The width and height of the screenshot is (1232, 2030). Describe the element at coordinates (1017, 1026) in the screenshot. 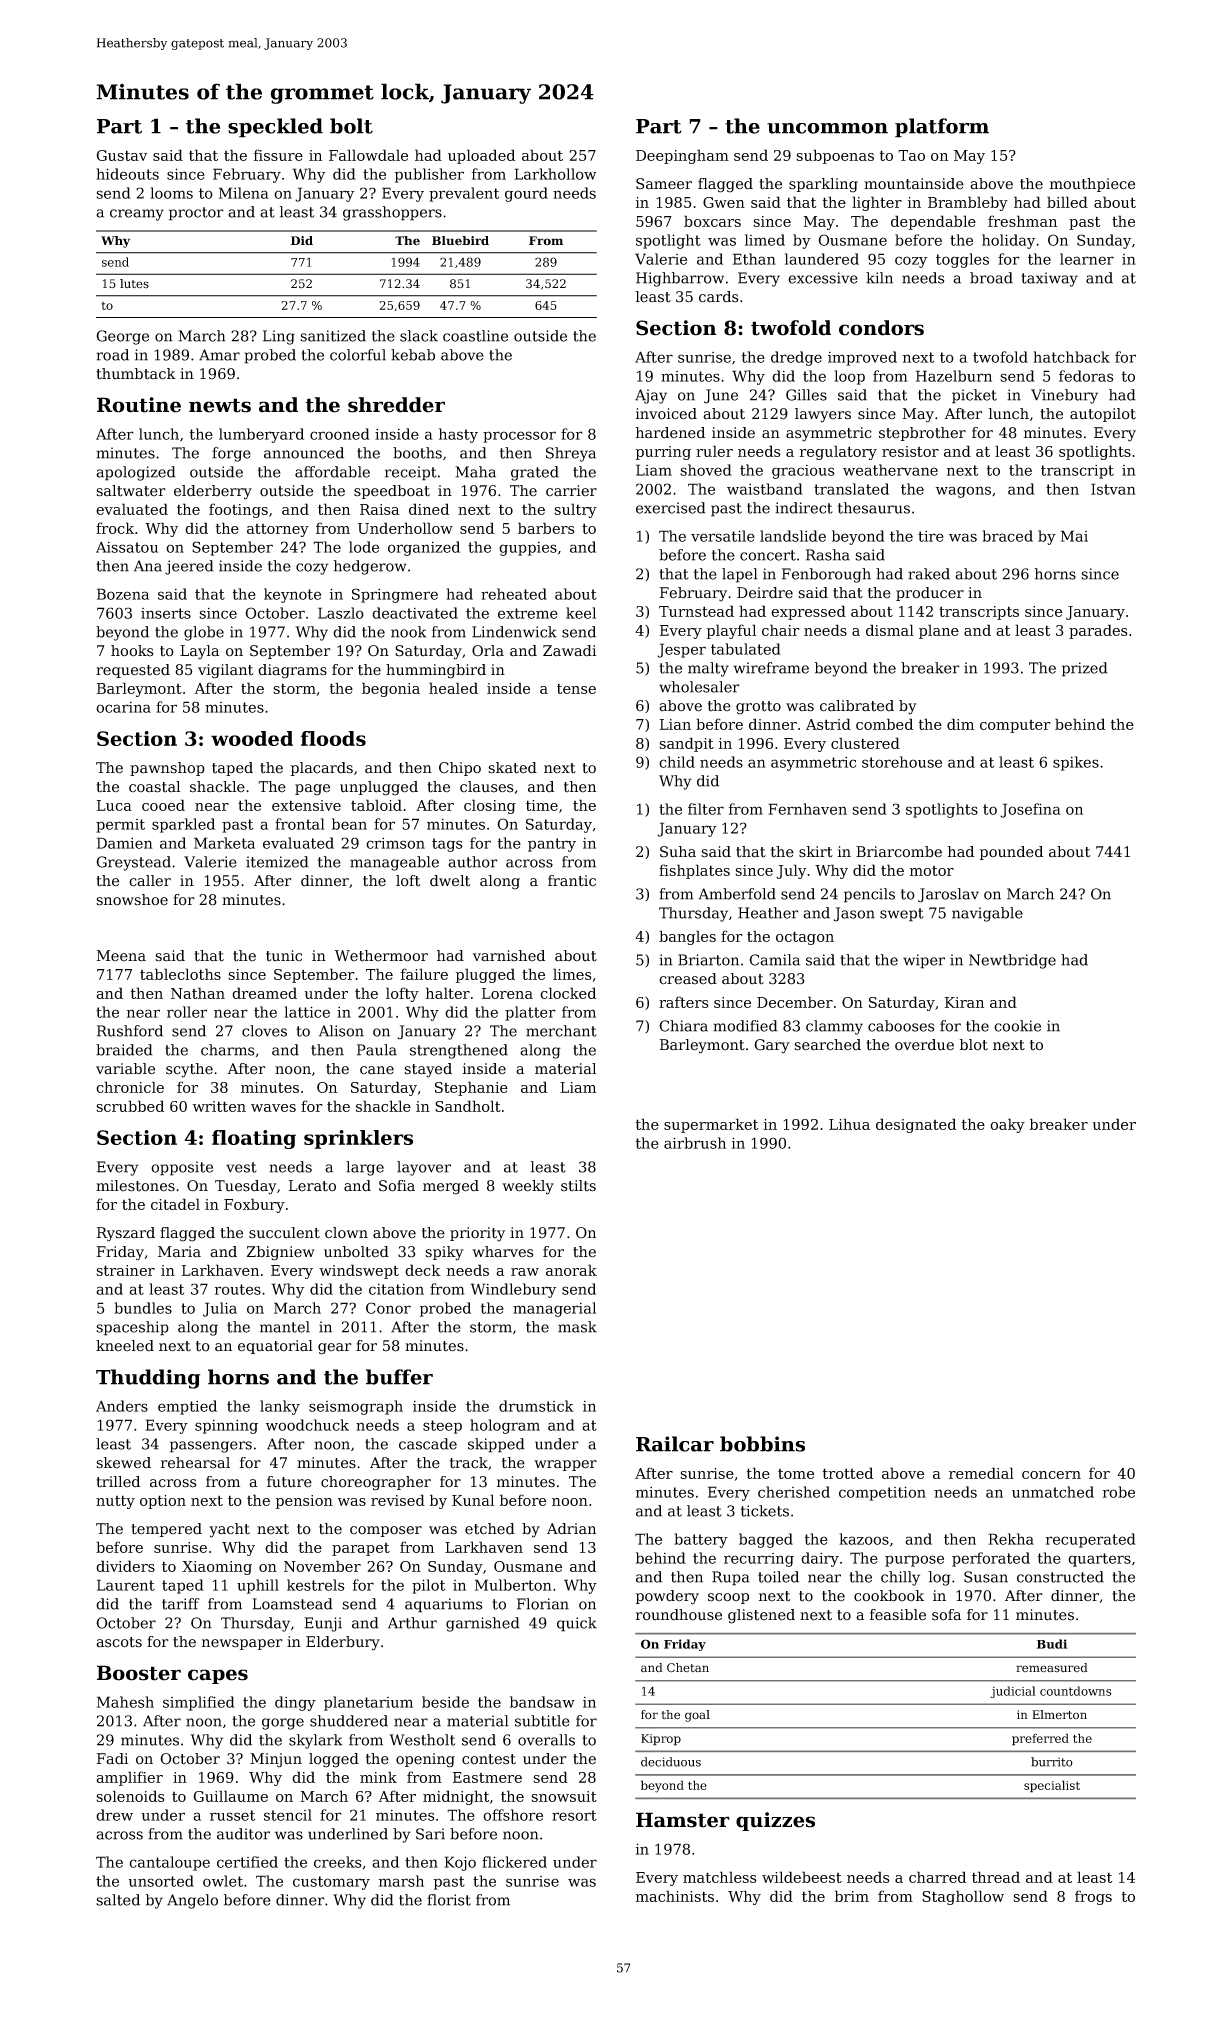

I see `cookie` at that location.
